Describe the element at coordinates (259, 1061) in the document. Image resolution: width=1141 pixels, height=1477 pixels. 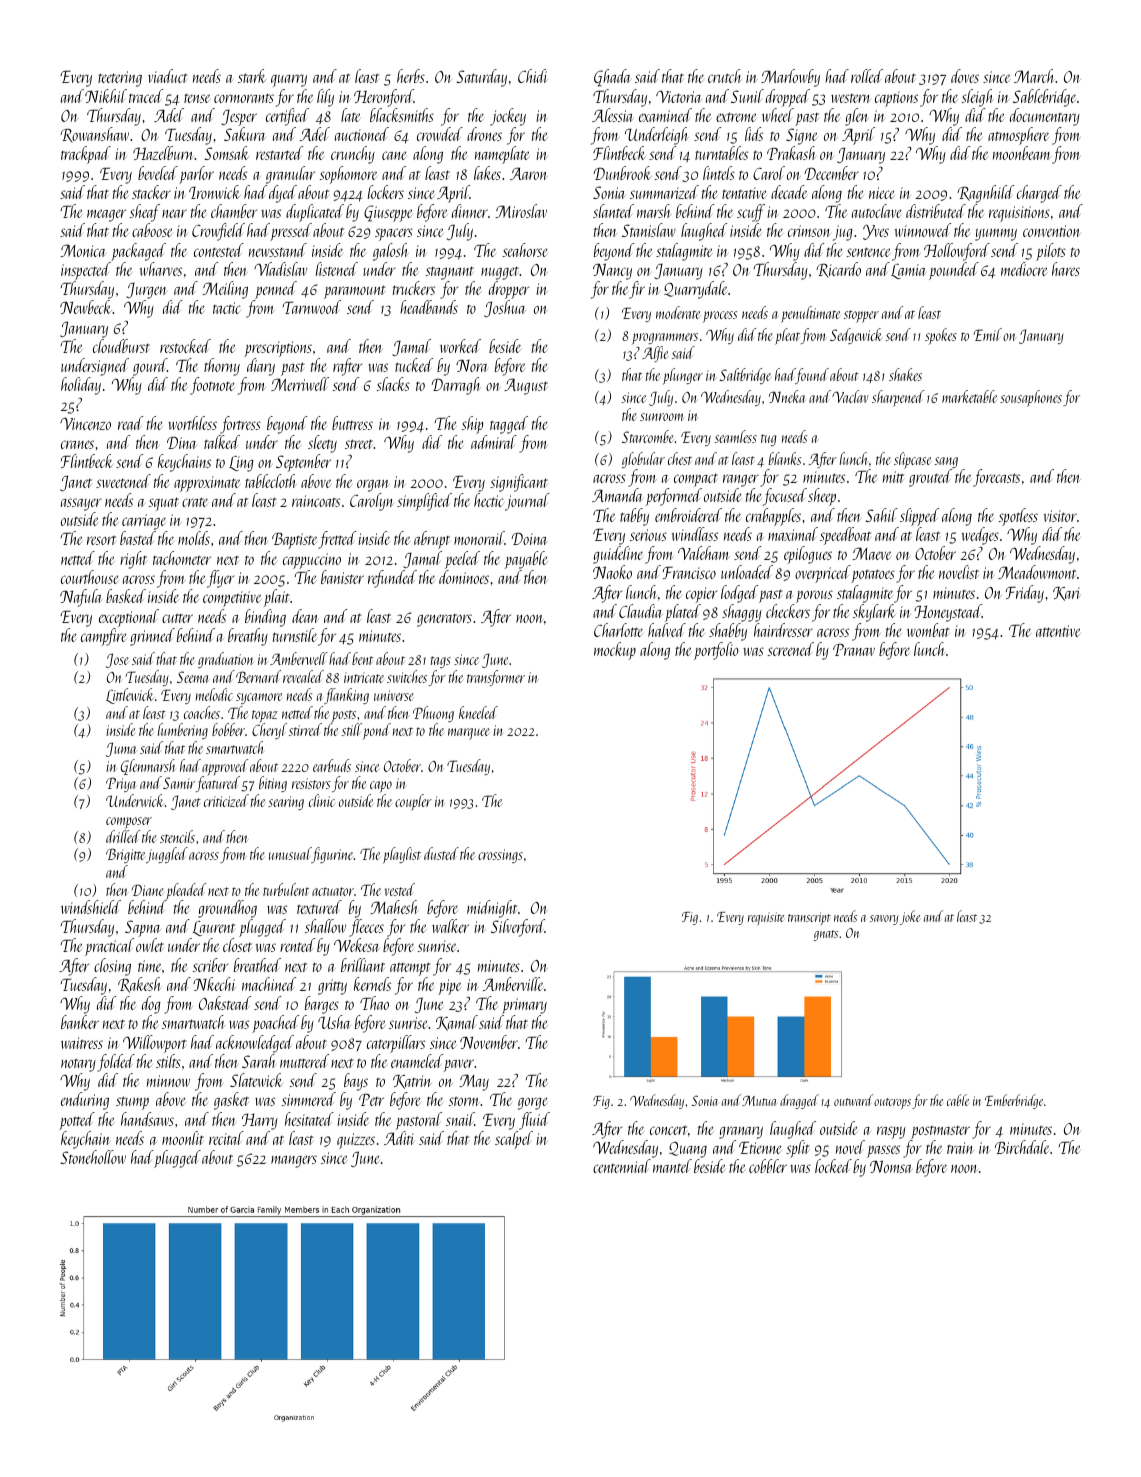
I see `Sarah` at that location.
